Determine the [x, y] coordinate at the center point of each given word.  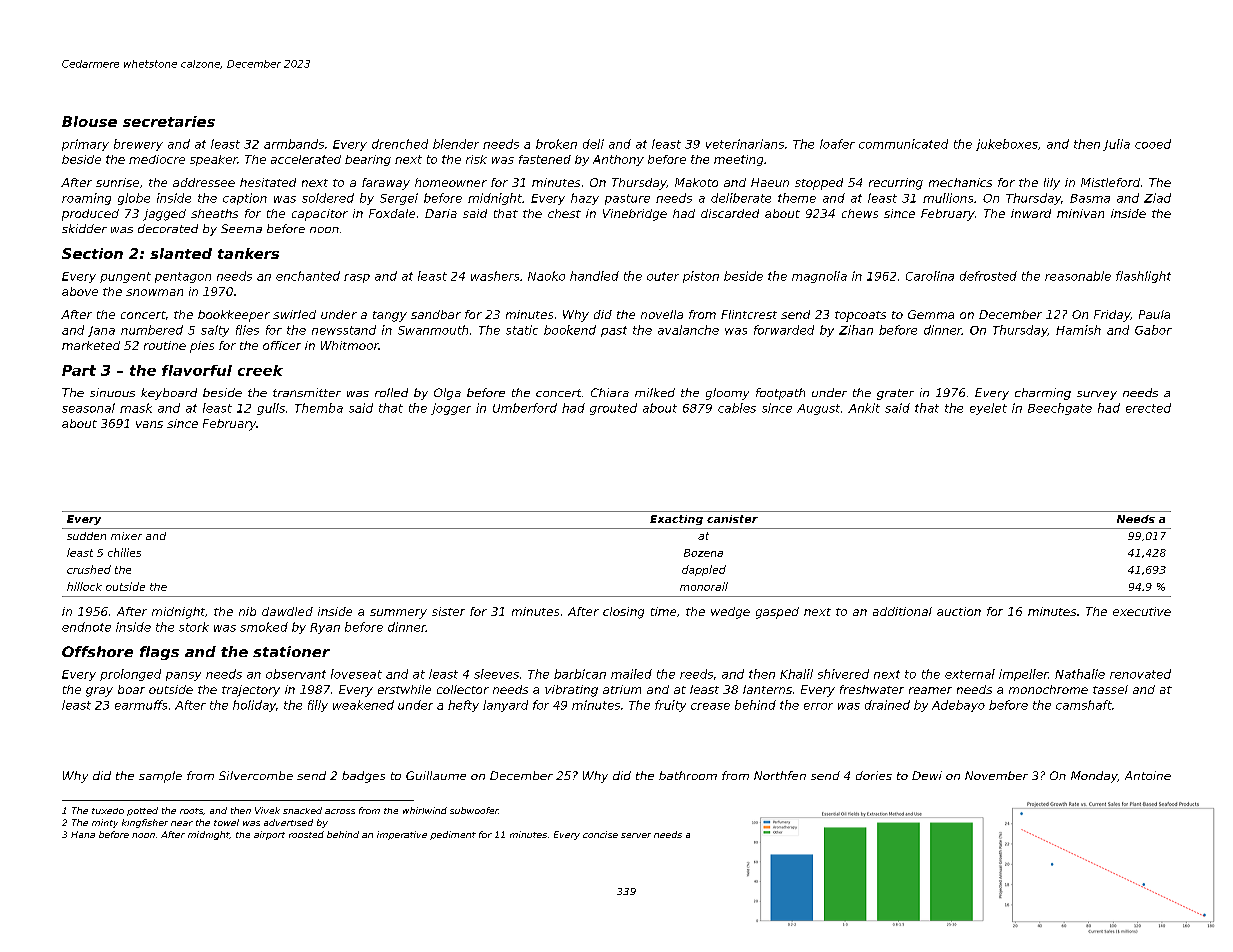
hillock [84, 586]
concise [600, 834]
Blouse [89, 121]
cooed [1153, 144]
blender [456, 144]
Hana [83, 834]
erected [1148, 408]
